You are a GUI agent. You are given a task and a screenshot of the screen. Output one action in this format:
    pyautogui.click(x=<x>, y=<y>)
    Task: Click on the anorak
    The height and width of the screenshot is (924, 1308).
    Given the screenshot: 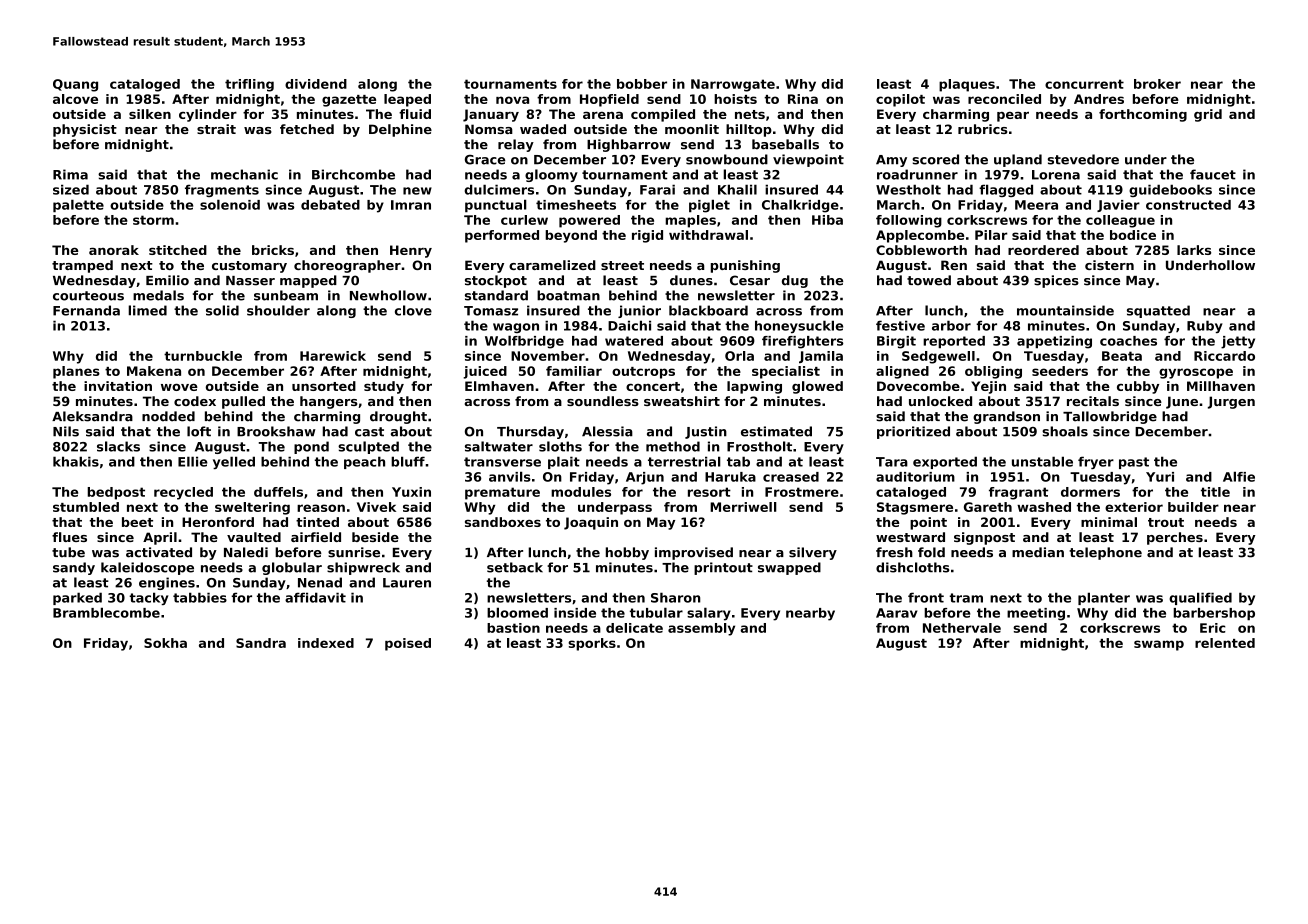 What is the action you would take?
    pyautogui.click(x=114, y=250)
